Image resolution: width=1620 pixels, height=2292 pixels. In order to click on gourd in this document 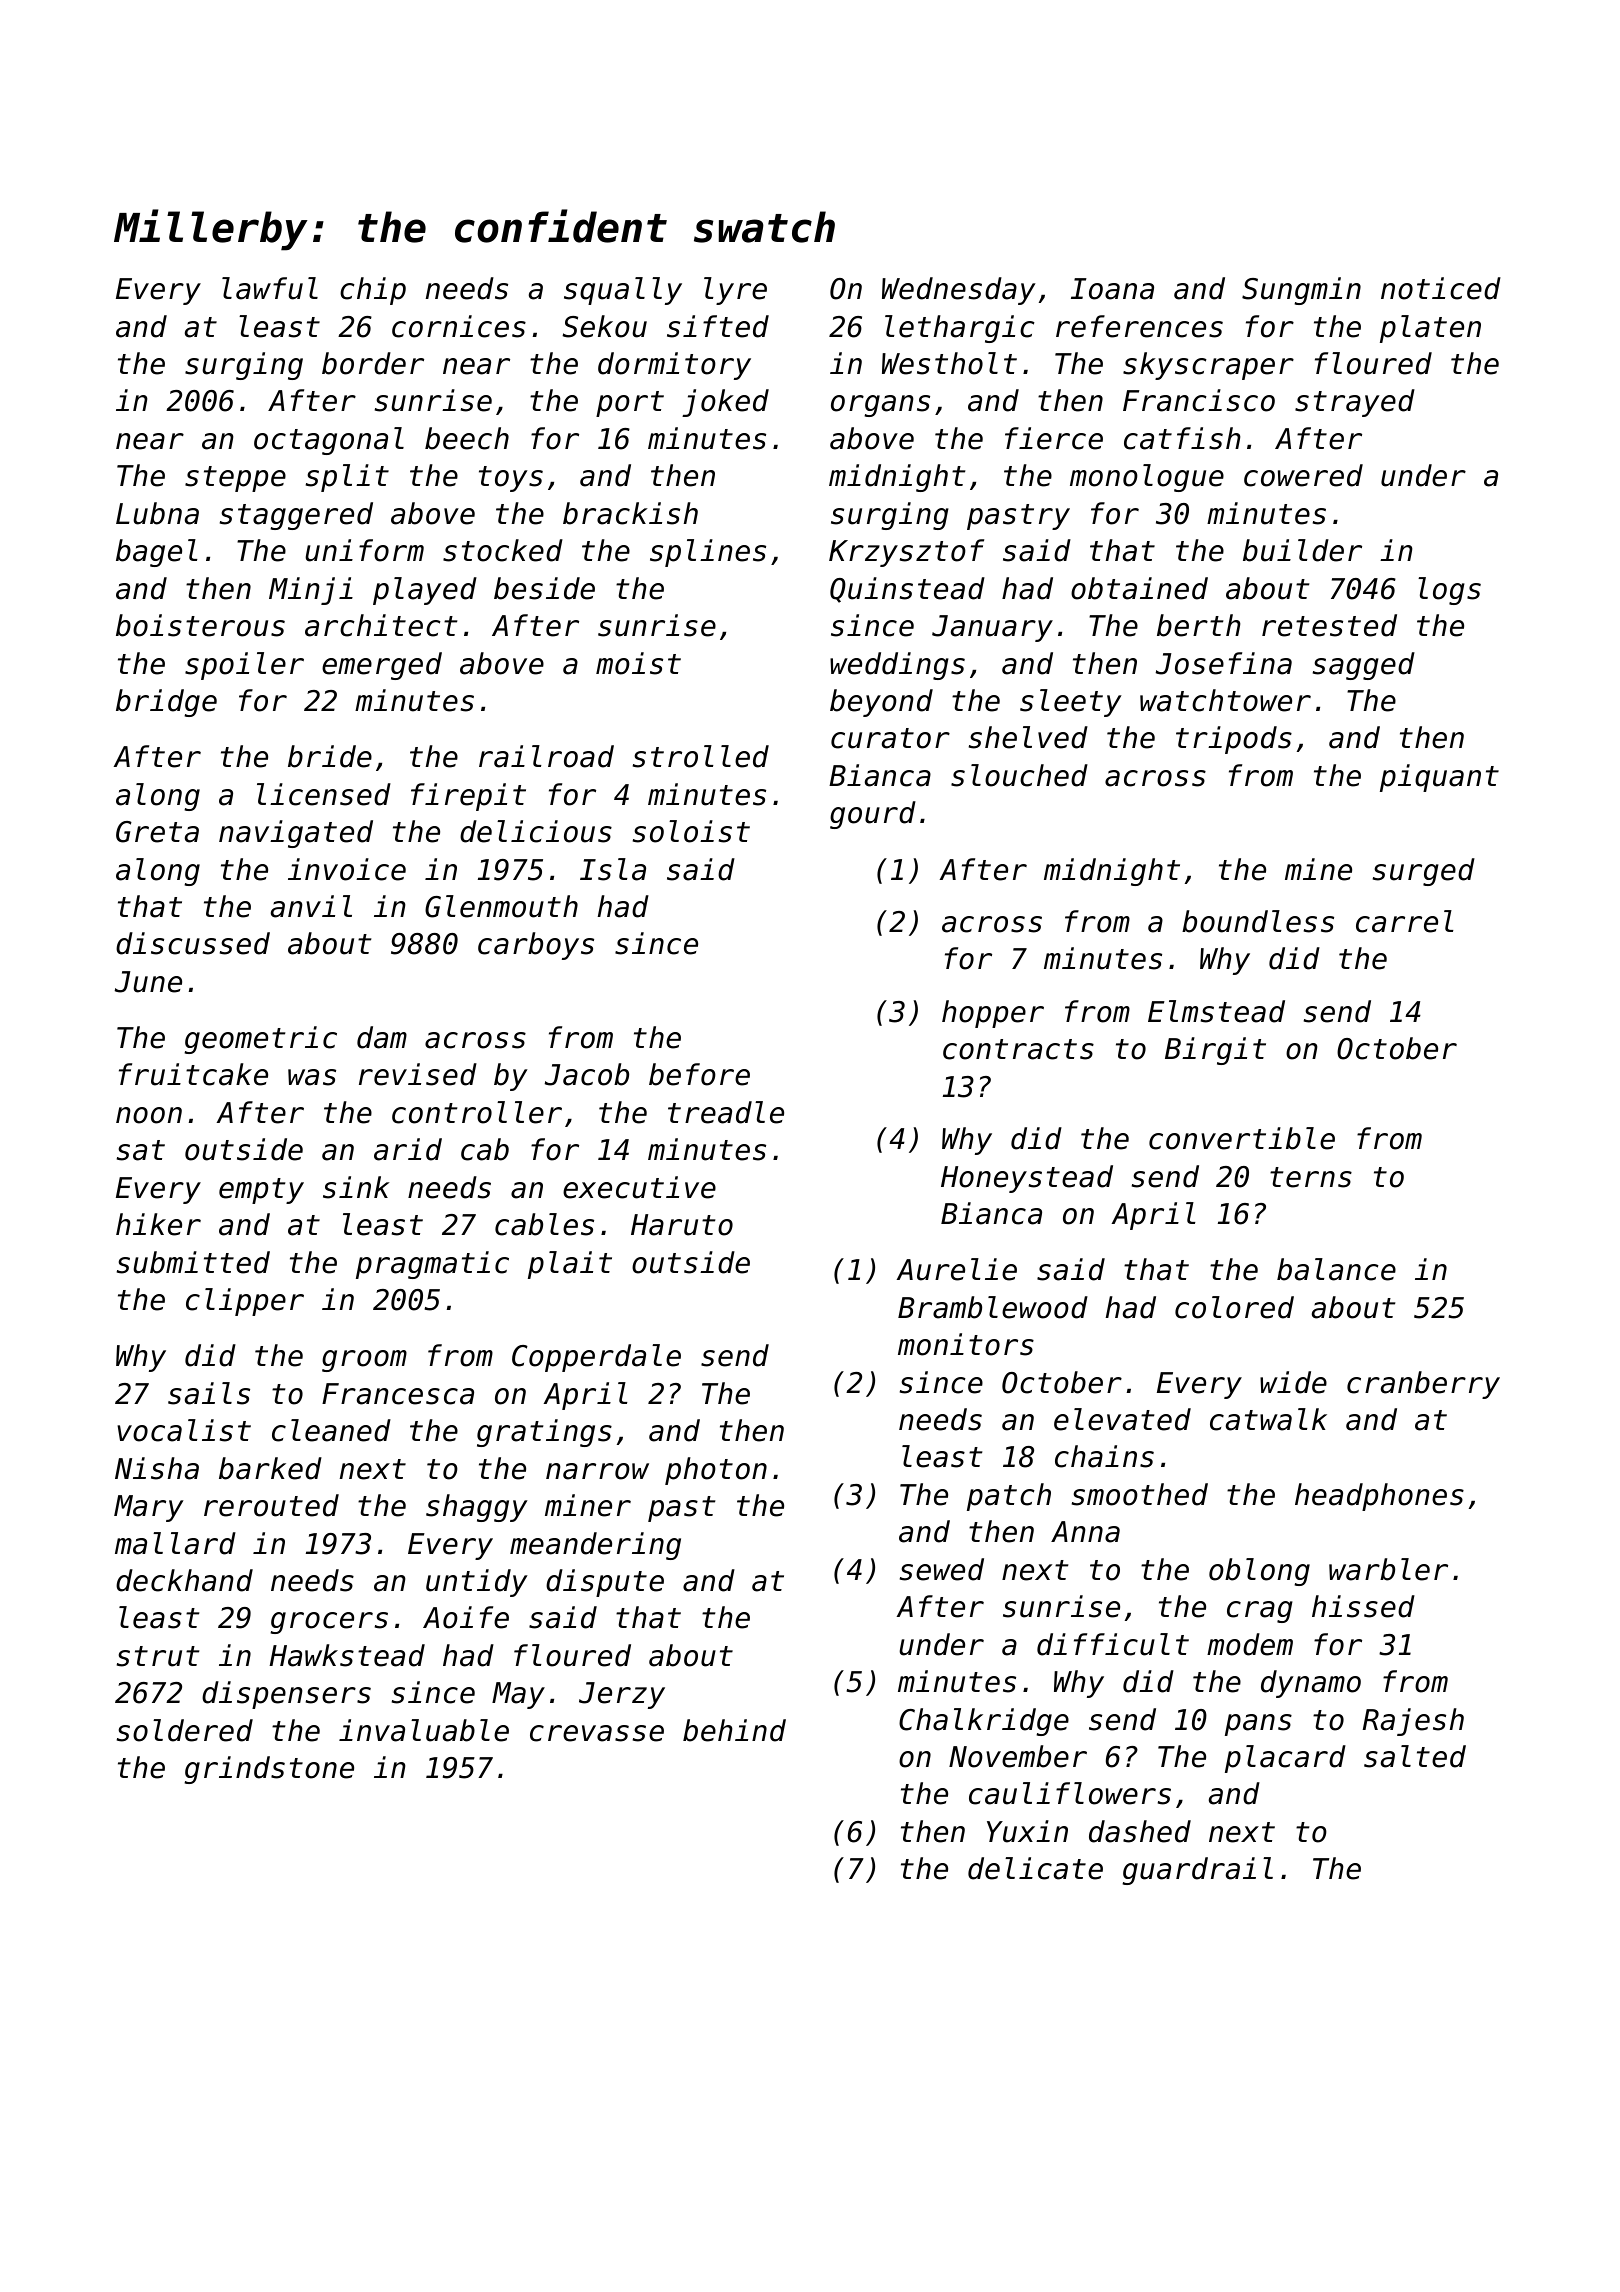, I will do `click(873, 815)`.
